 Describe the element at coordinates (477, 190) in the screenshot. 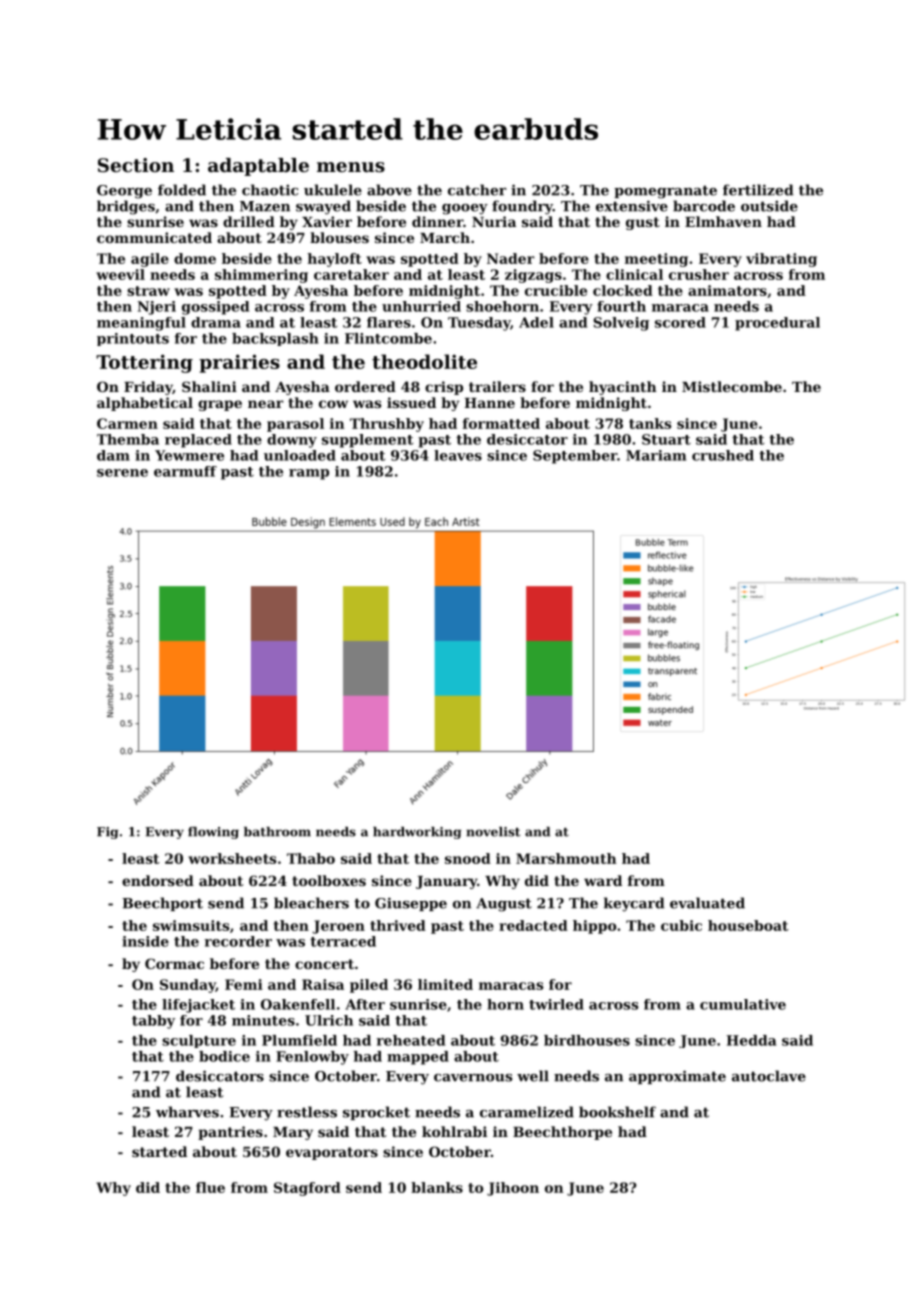

I see `catcher` at that location.
